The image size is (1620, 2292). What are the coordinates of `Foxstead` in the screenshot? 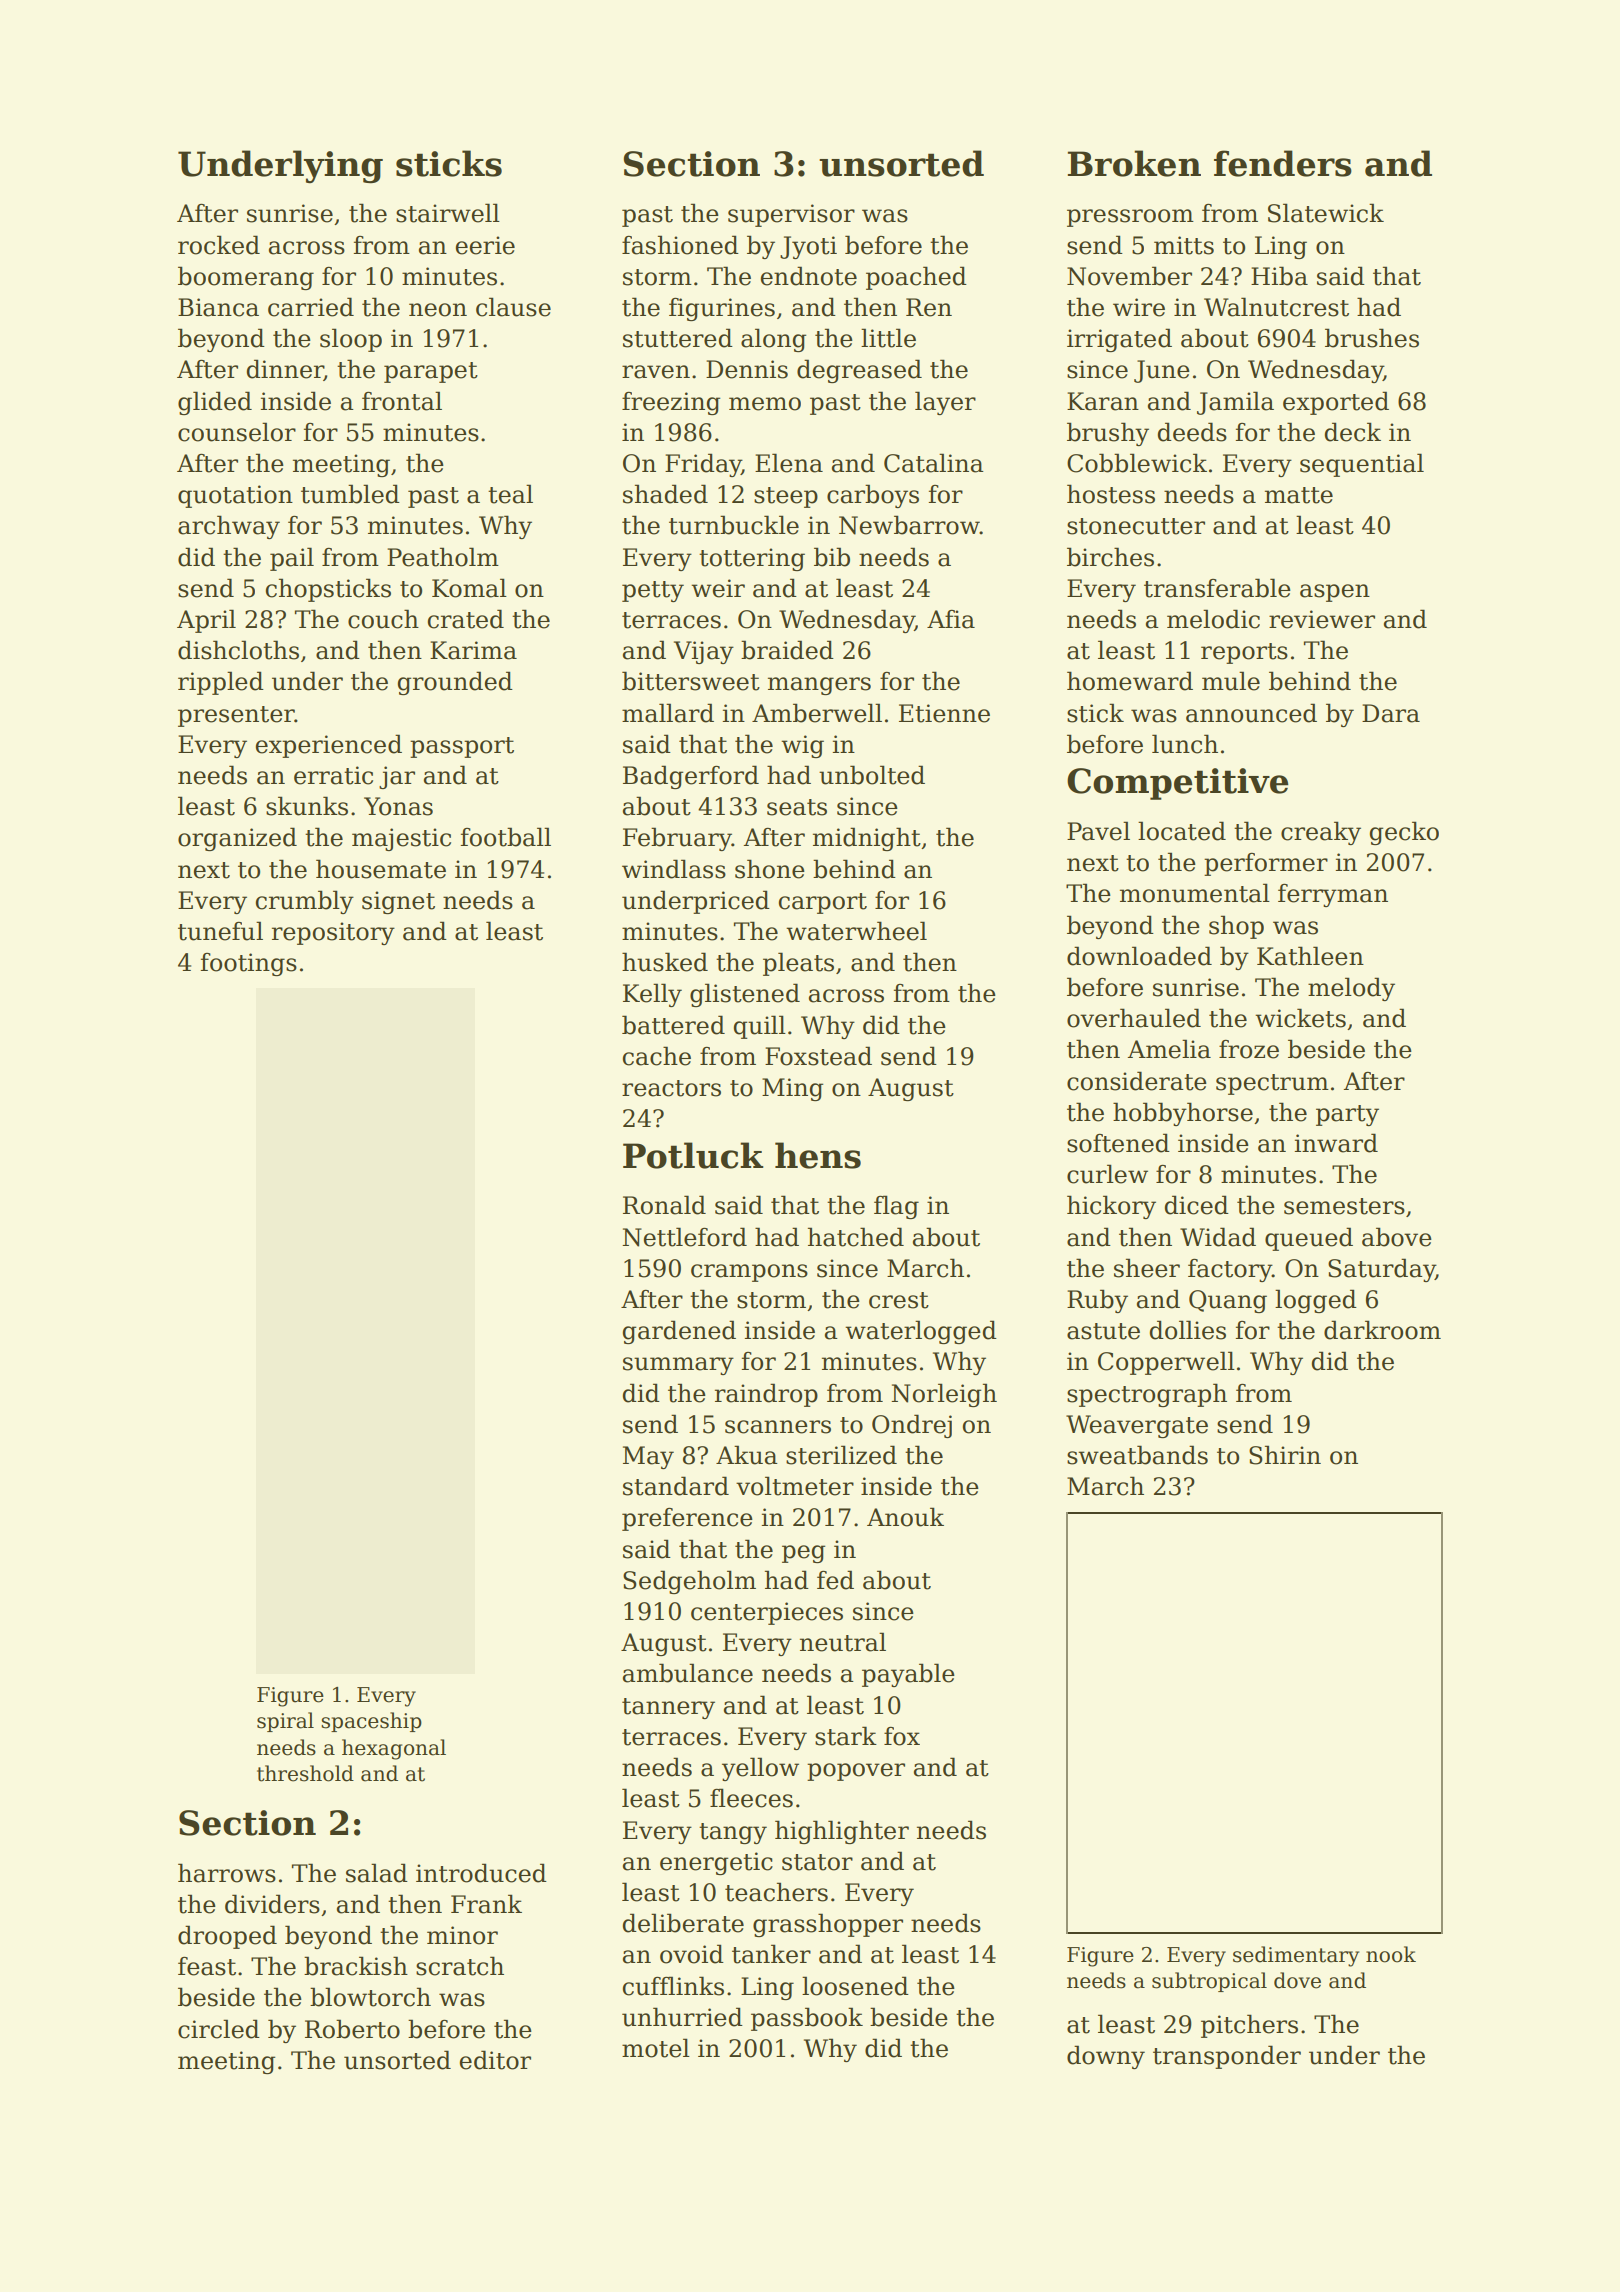 It's located at (818, 1056).
